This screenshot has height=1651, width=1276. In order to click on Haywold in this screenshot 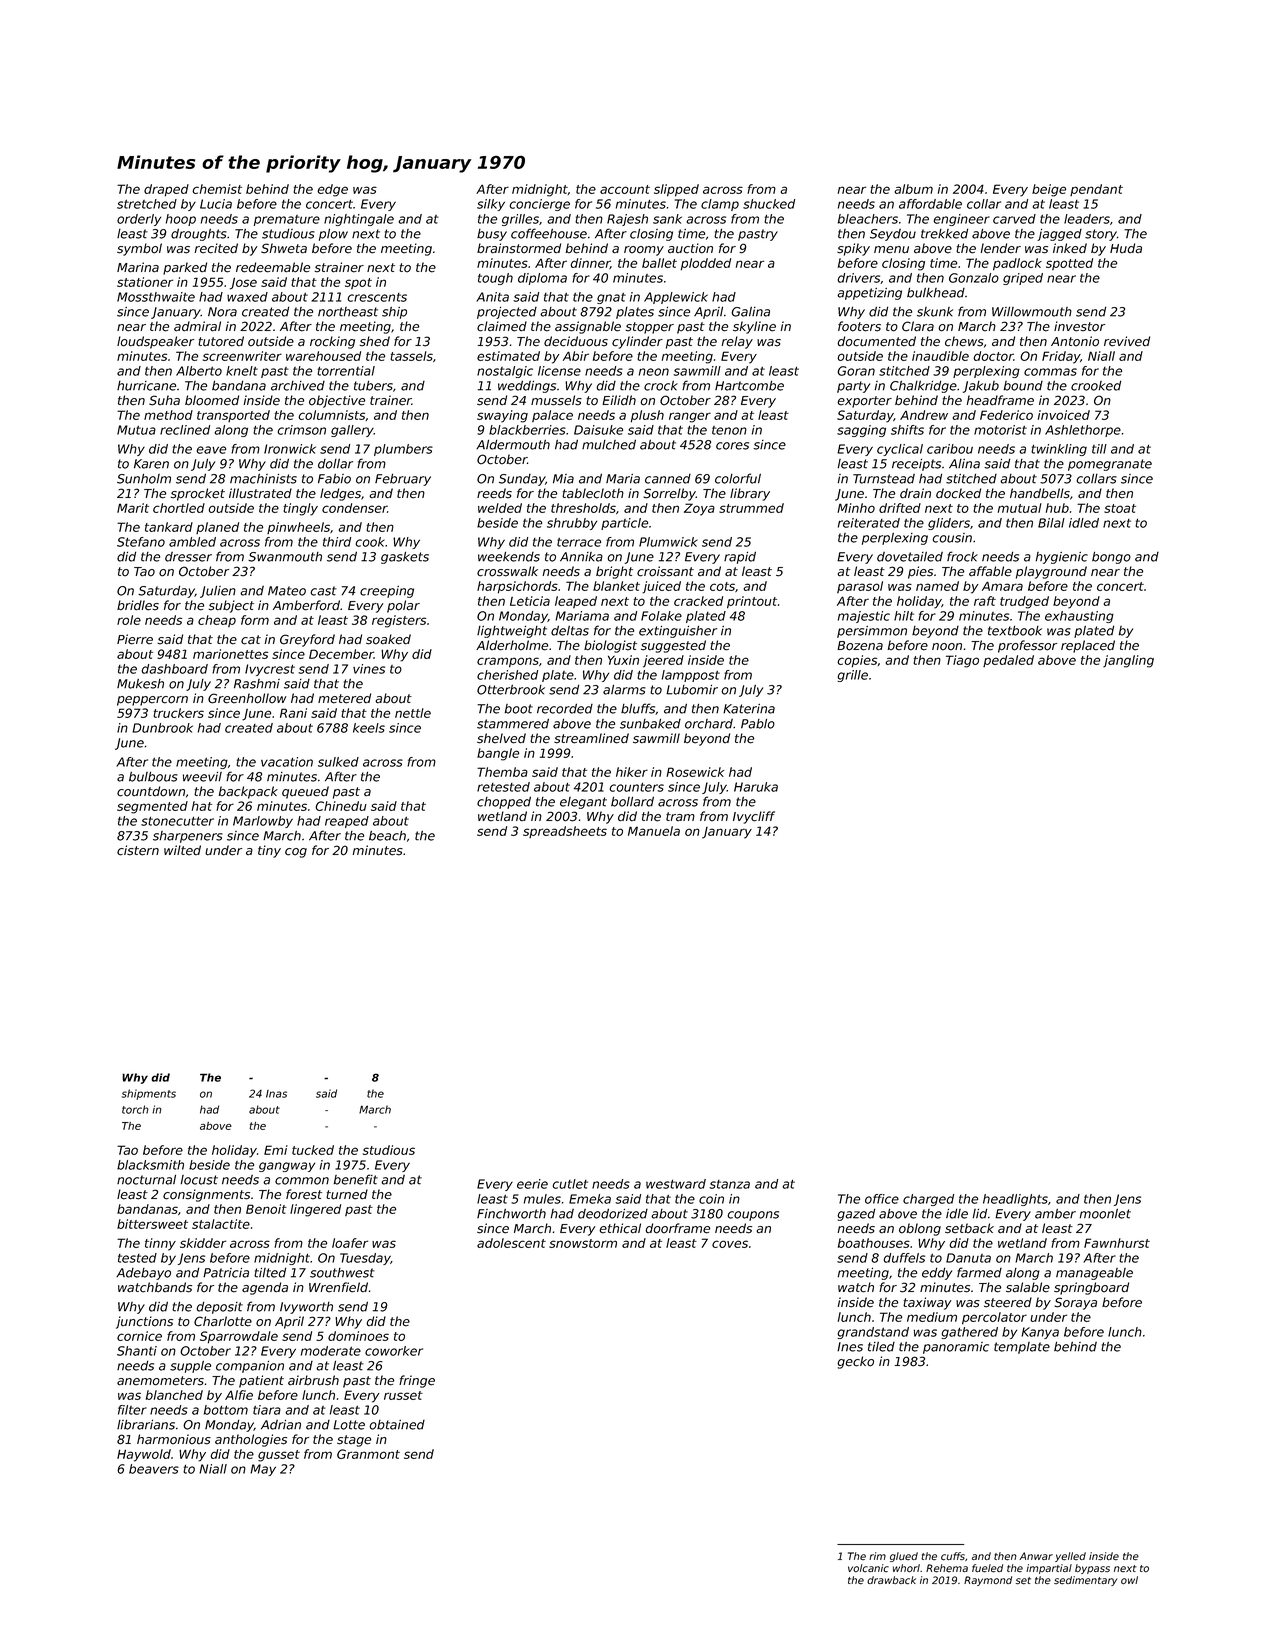, I will do `click(144, 1455)`.
